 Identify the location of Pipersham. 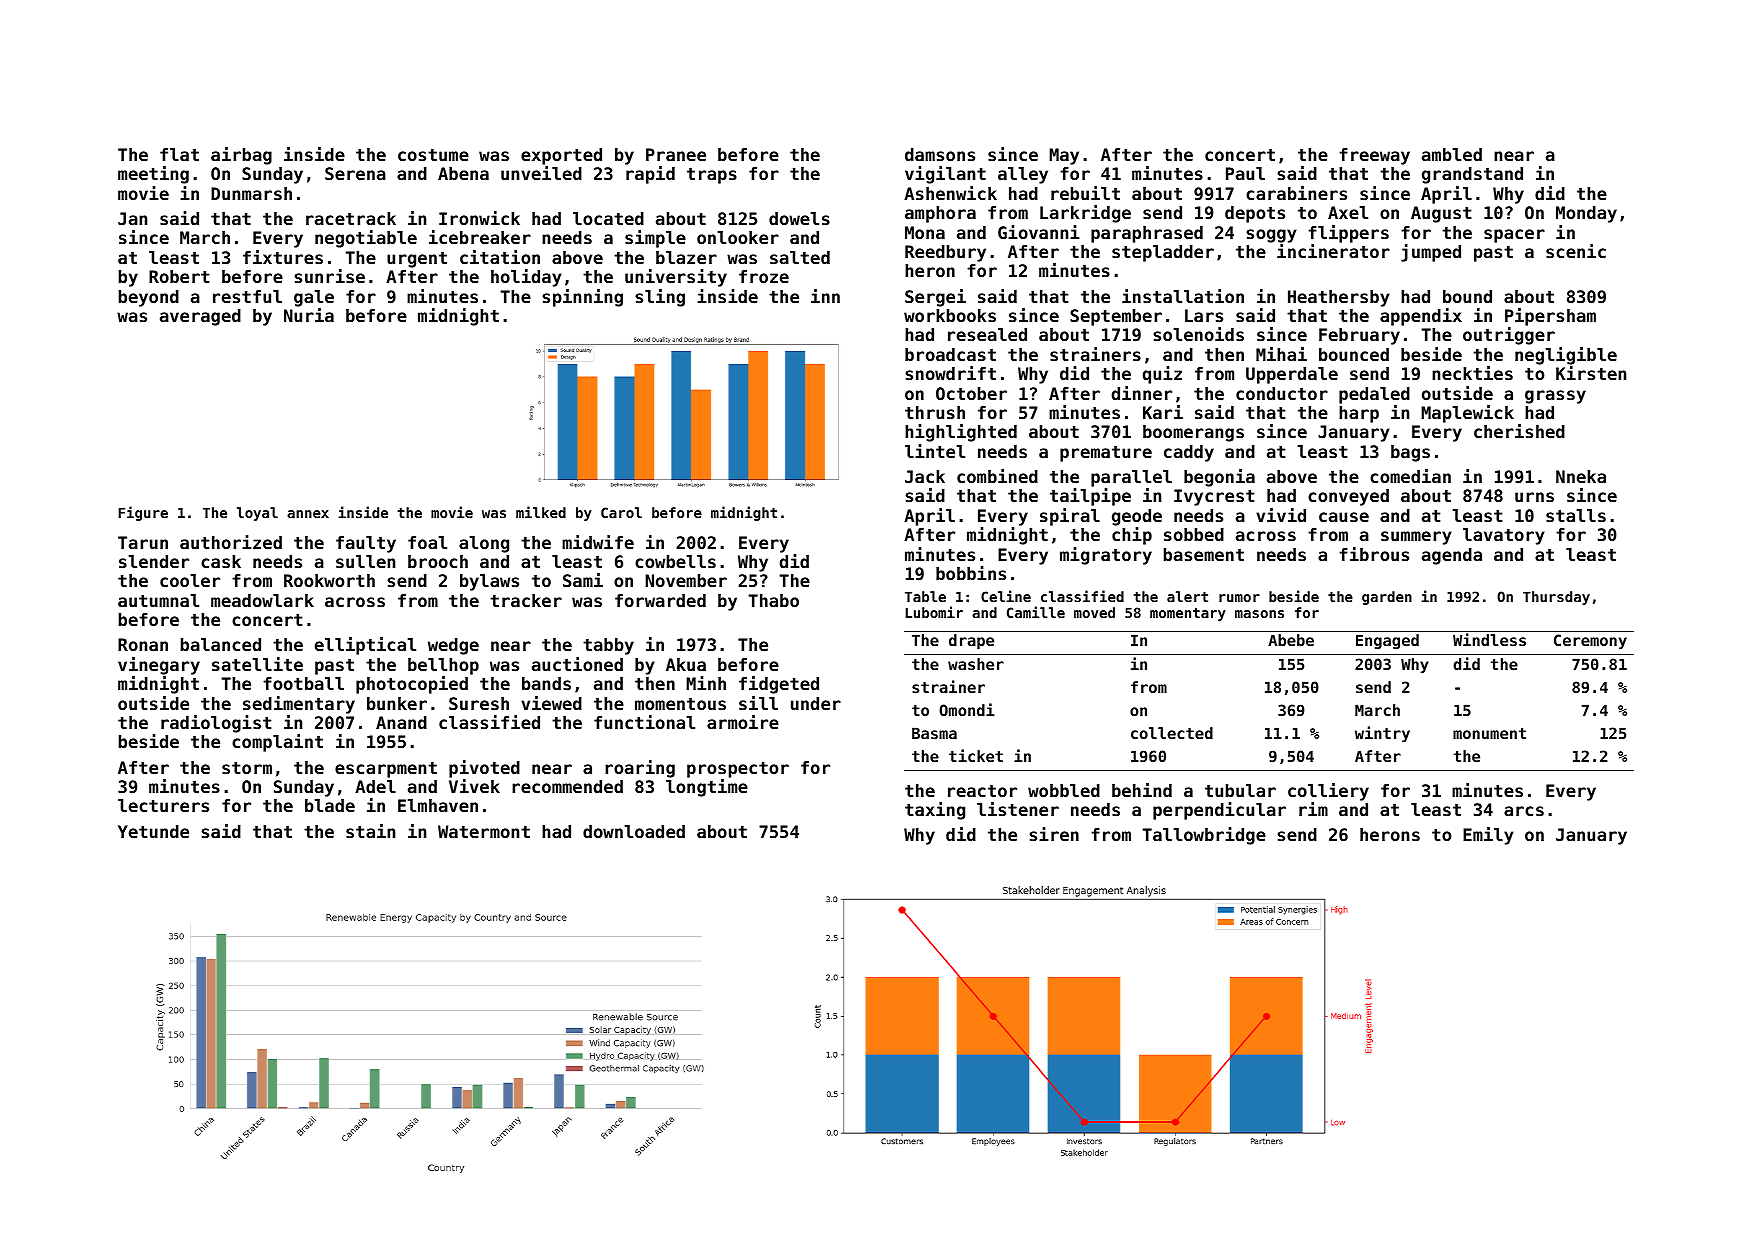
(1550, 317).
